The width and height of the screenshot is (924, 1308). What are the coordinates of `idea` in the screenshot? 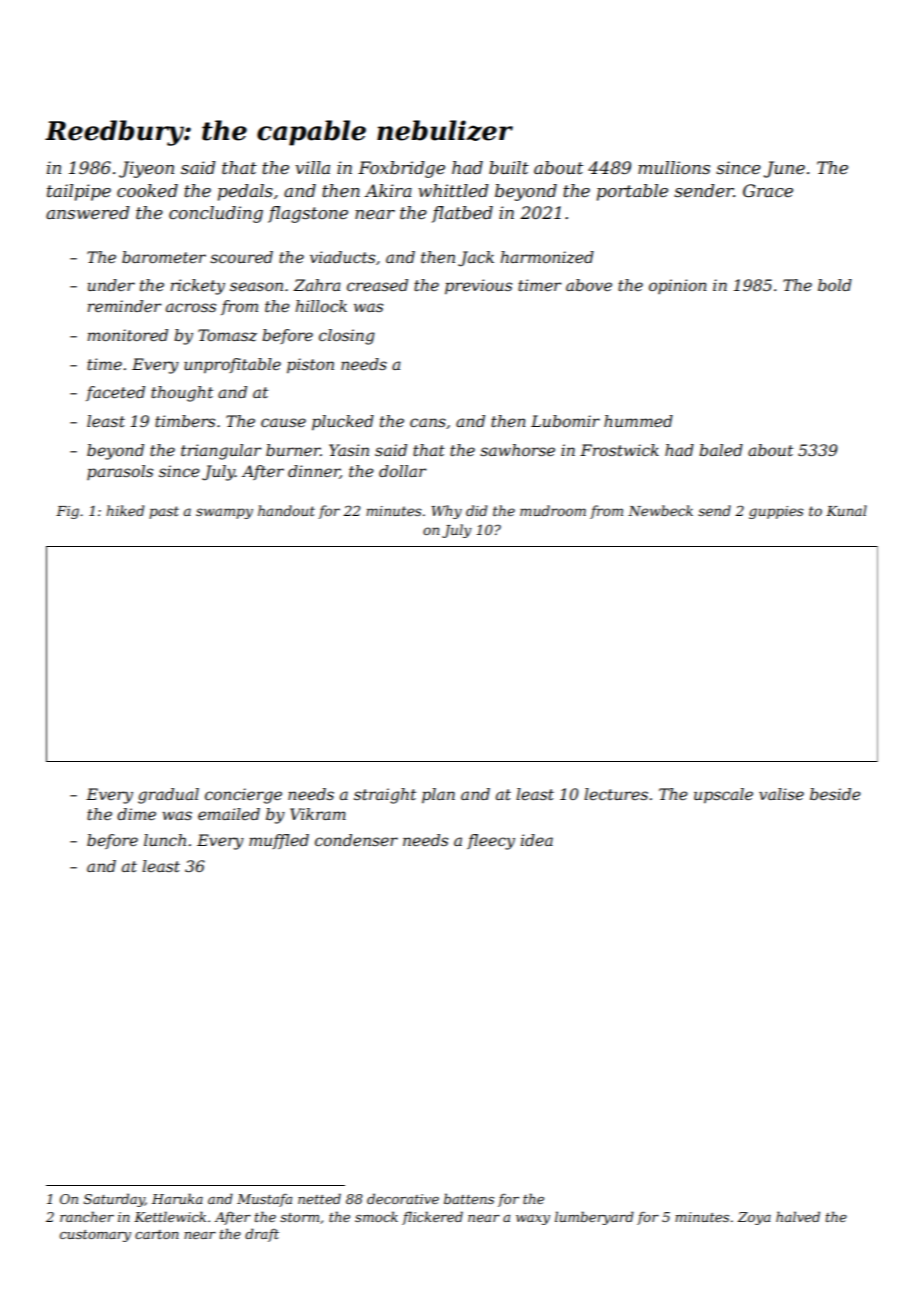 It's located at (537, 840).
